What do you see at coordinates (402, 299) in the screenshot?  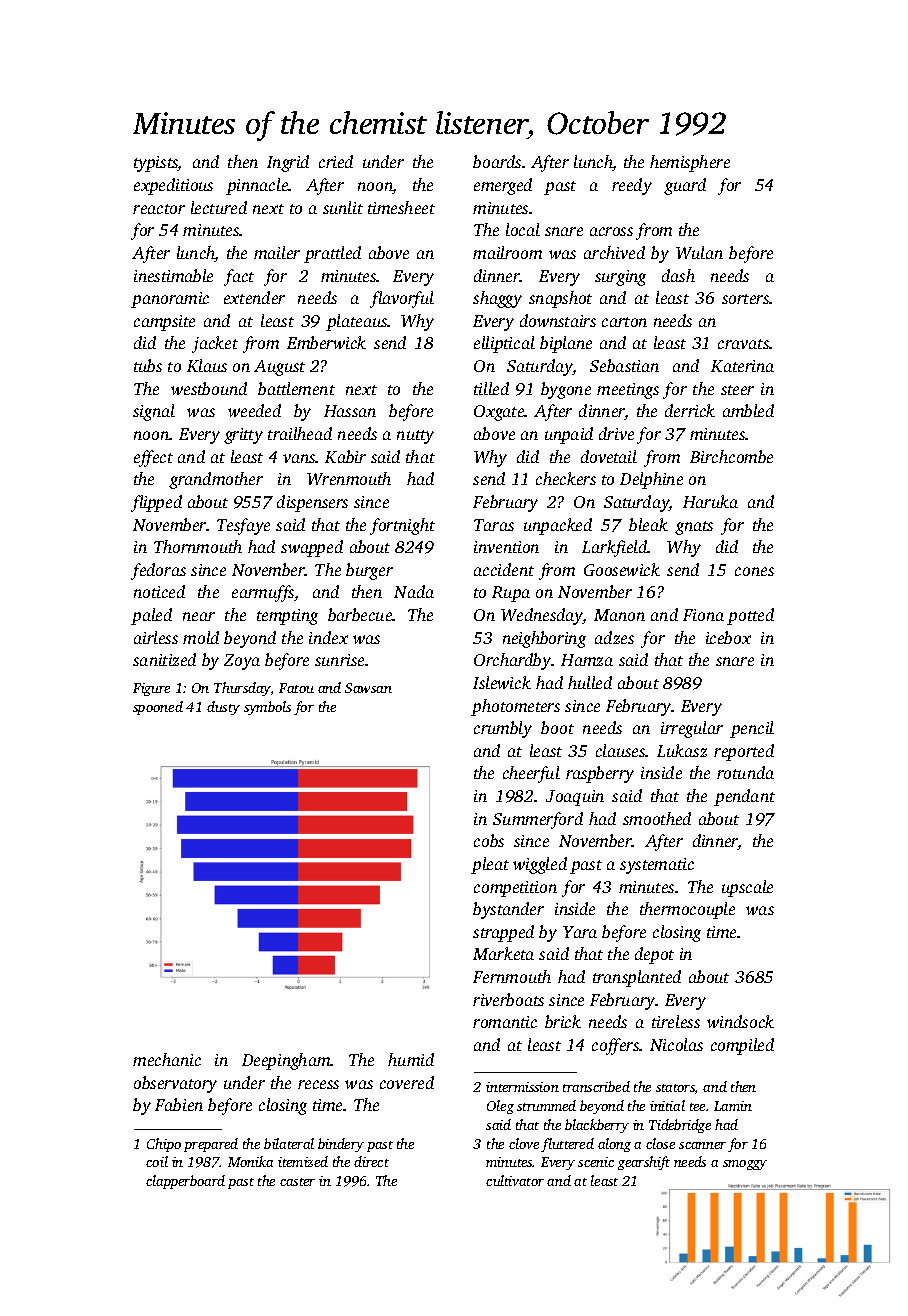 I see `flavorful` at bounding box center [402, 299].
